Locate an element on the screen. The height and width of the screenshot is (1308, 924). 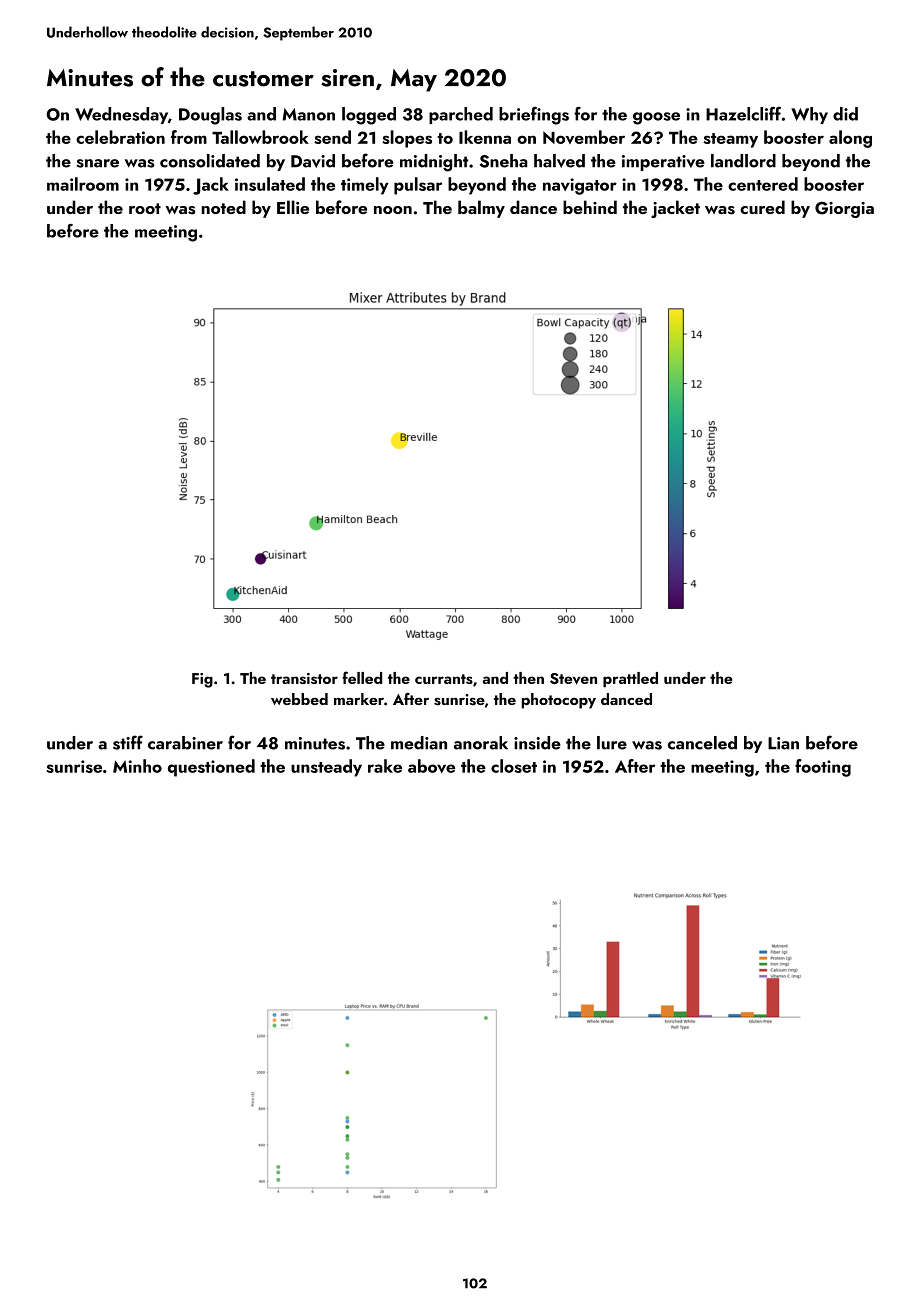
centered is located at coordinates (763, 184).
